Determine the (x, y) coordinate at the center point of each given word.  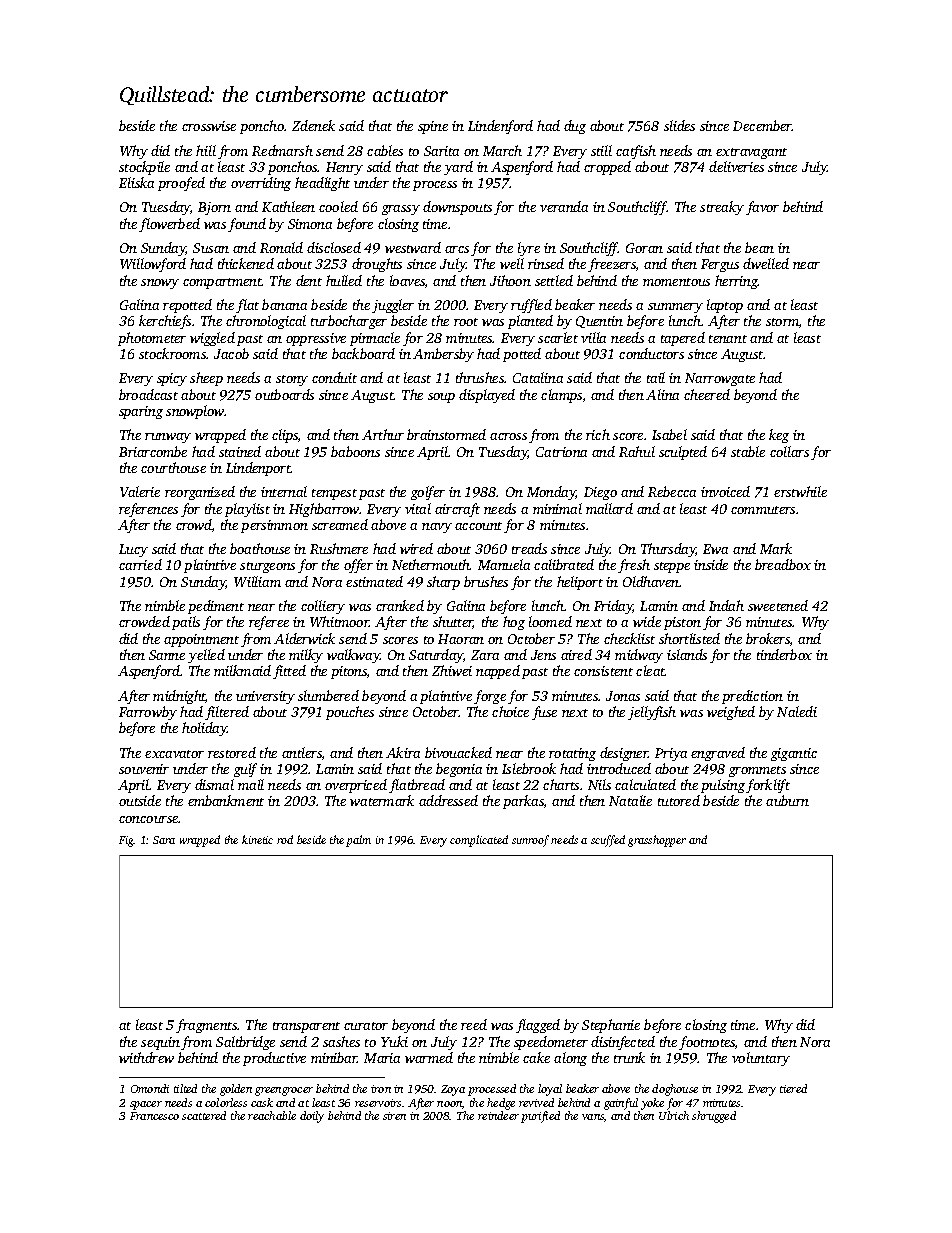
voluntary (761, 1059)
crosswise (209, 126)
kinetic (257, 839)
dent (309, 280)
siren (394, 1116)
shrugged (714, 1117)
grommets (757, 771)
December (762, 125)
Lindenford (500, 127)
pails (186, 623)
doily (312, 1117)
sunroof (530, 841)
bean (759, 247)
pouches (350, 713)
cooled (338, 206)
